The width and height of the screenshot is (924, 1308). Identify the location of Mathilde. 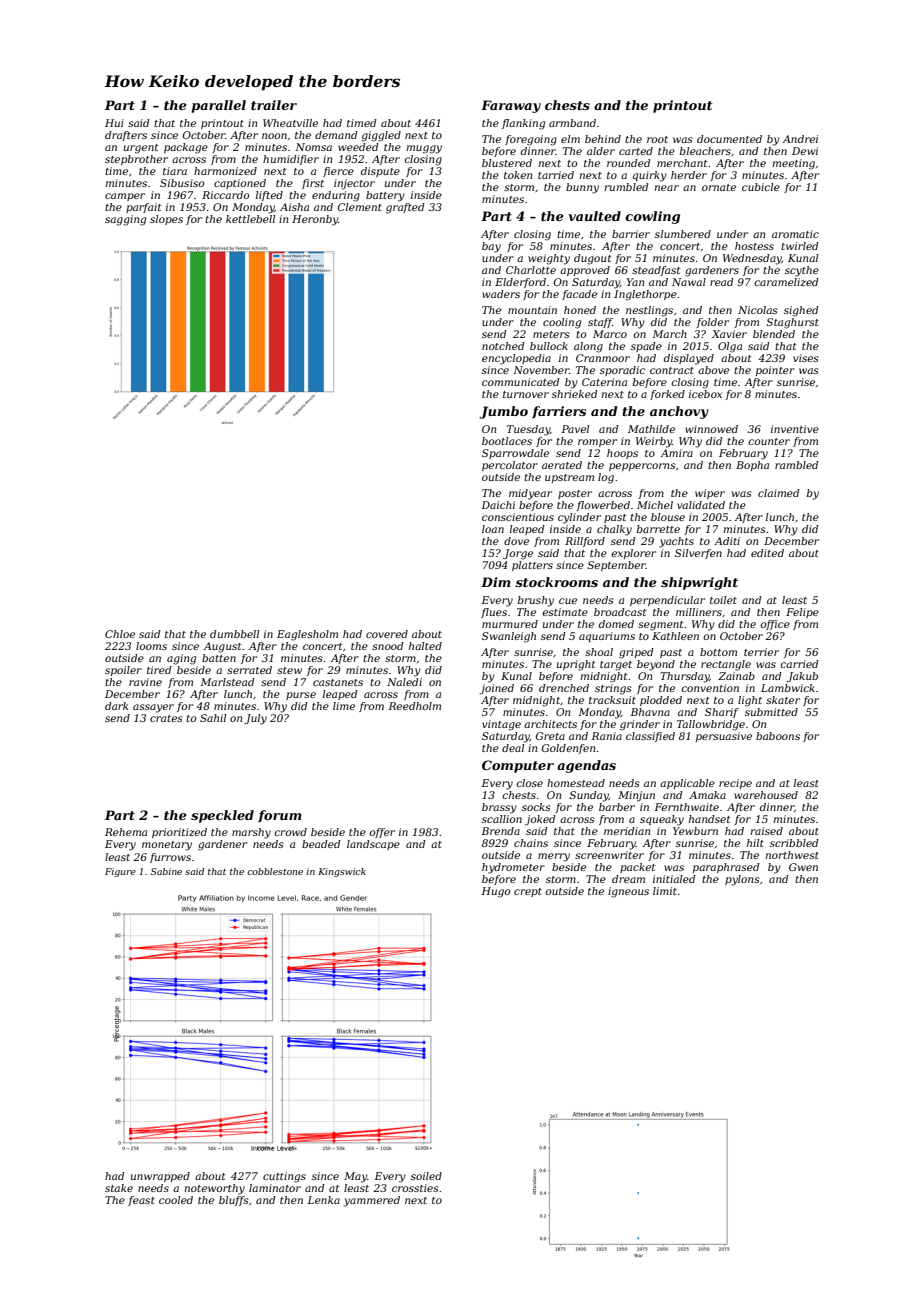
(651, 429).
